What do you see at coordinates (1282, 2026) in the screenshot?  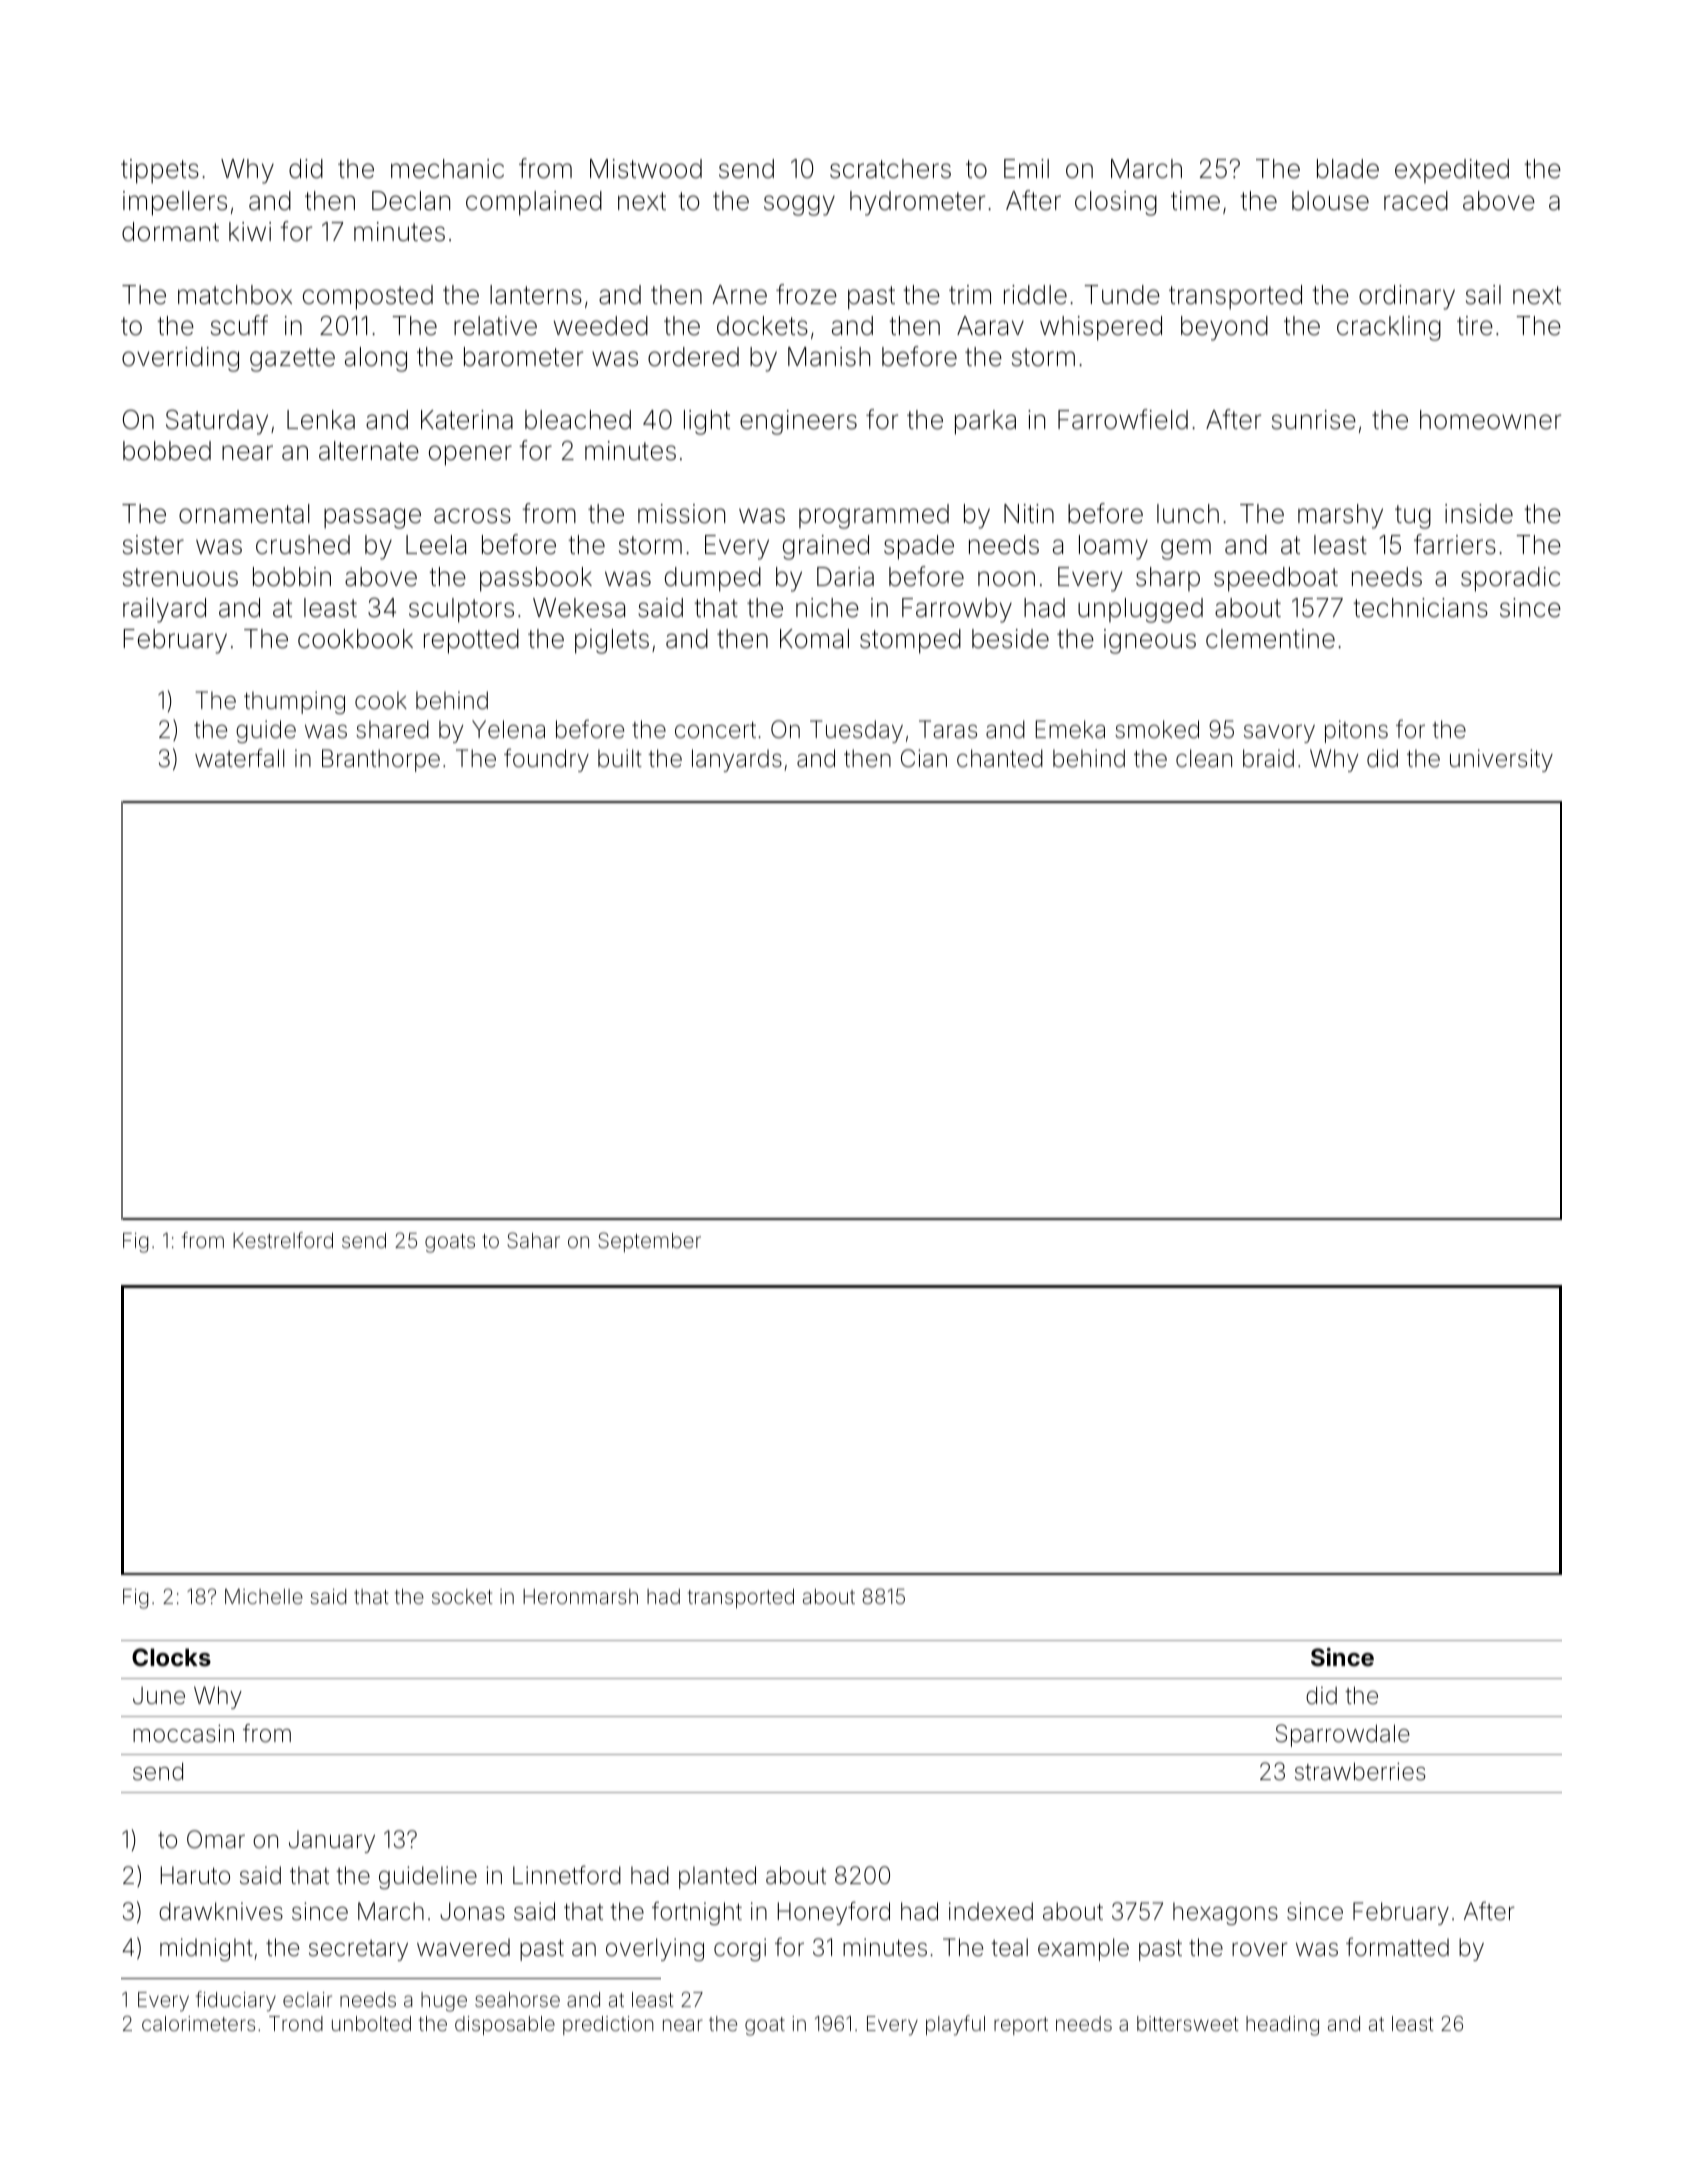 I see `heading` at bounding box center [1282, 2026].
